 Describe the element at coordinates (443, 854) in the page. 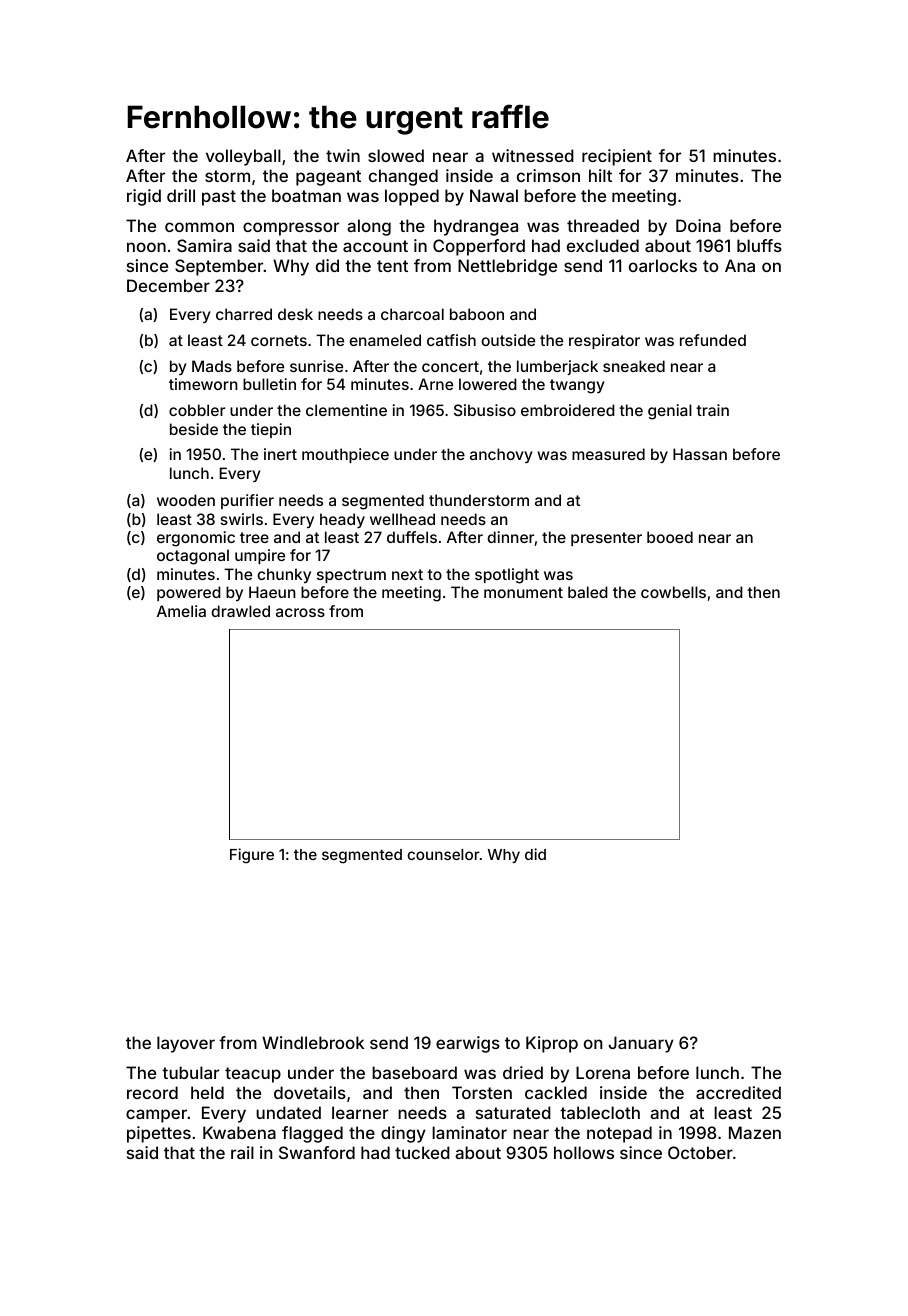

I see `counselor` at that location.
